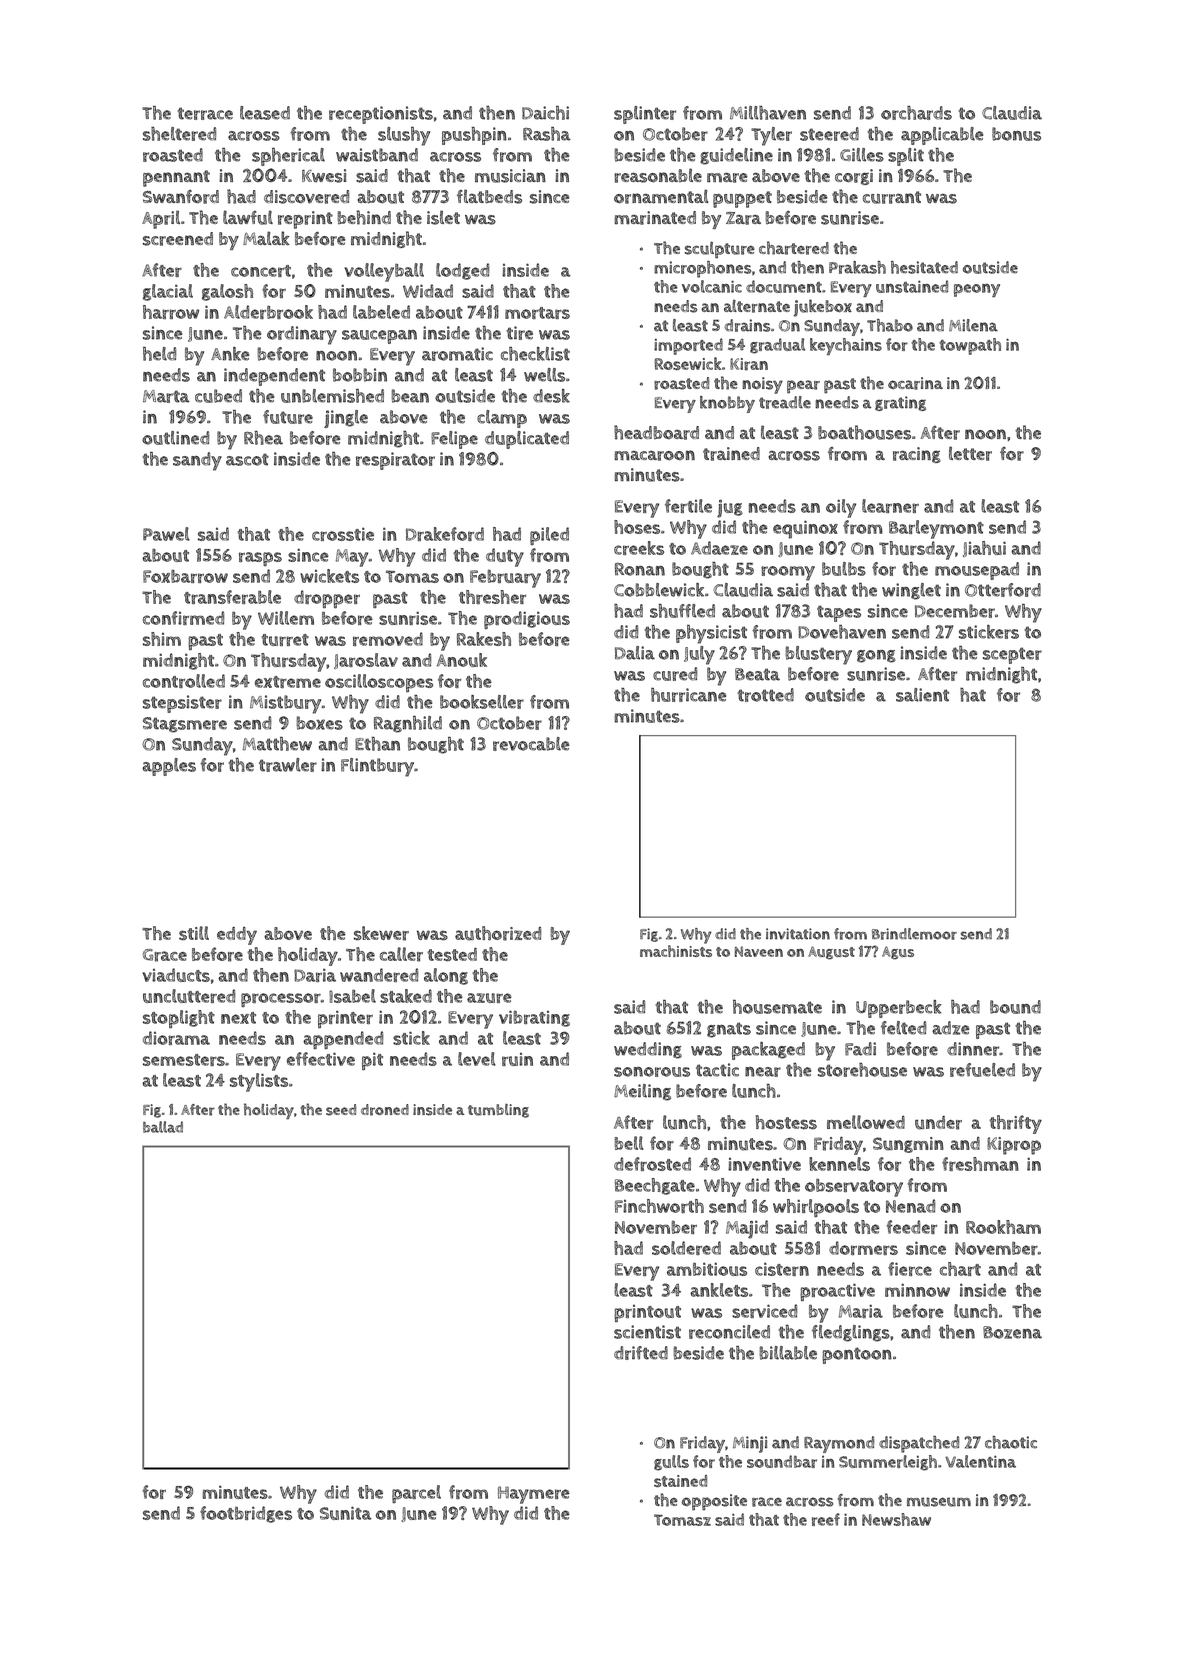 The height and width of the document is (1674, 1184). What do you see at coordinates (1016, 134) in the document?
I see `bonus` at bounding box center [1016, 134].
